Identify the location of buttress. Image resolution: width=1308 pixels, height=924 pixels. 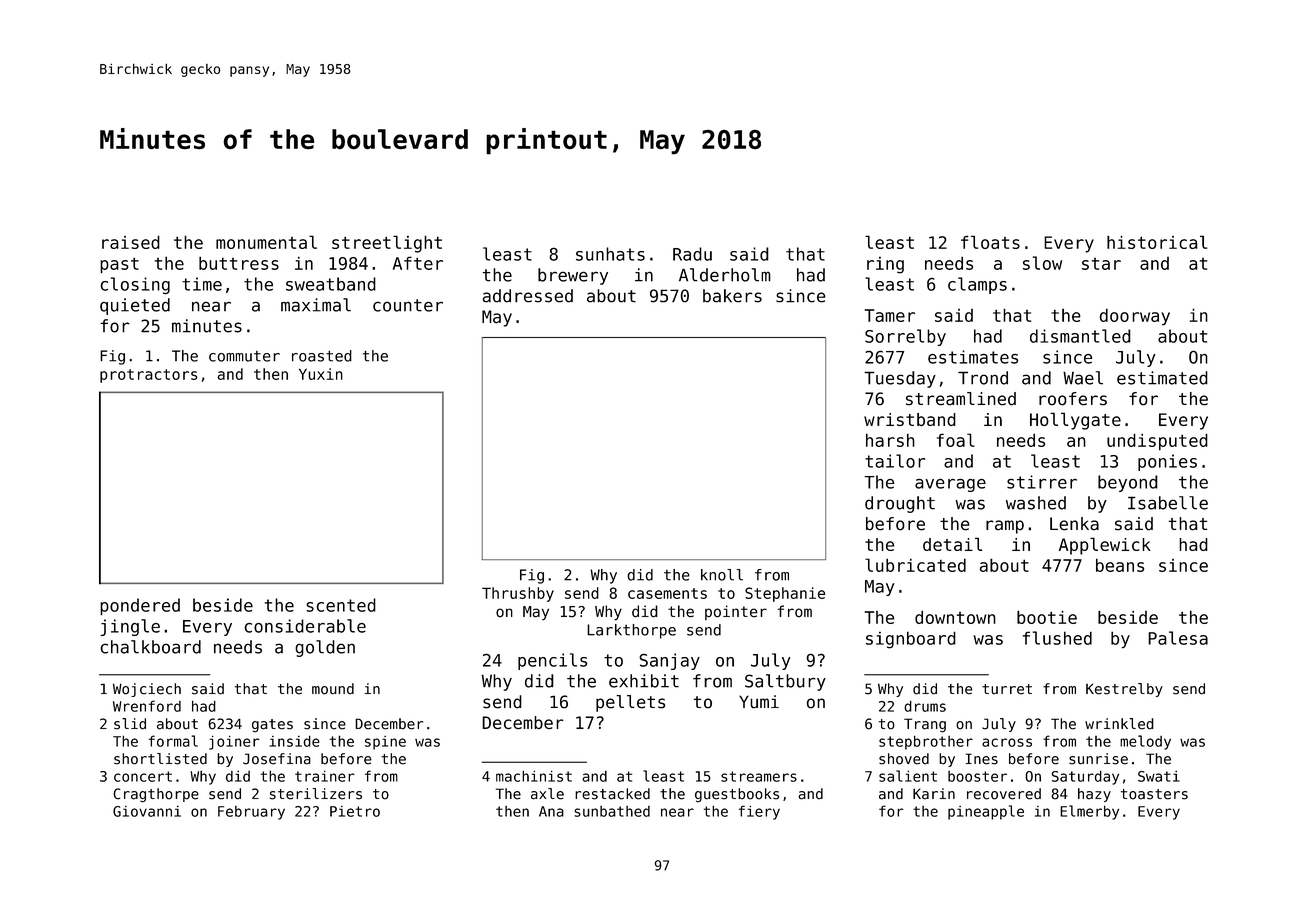
(239, 263).
